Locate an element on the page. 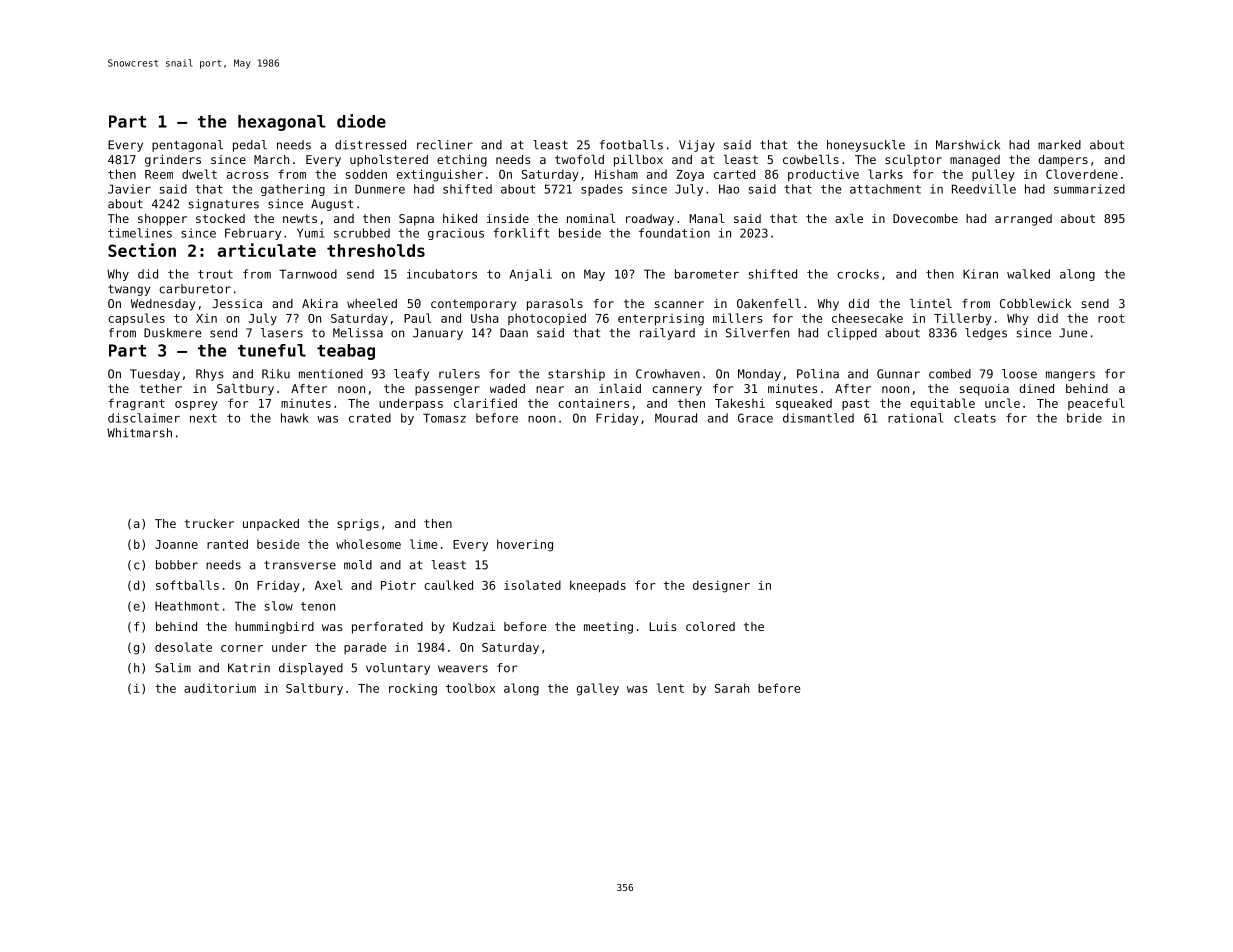  teabag is located at coordinates (346, 352).
